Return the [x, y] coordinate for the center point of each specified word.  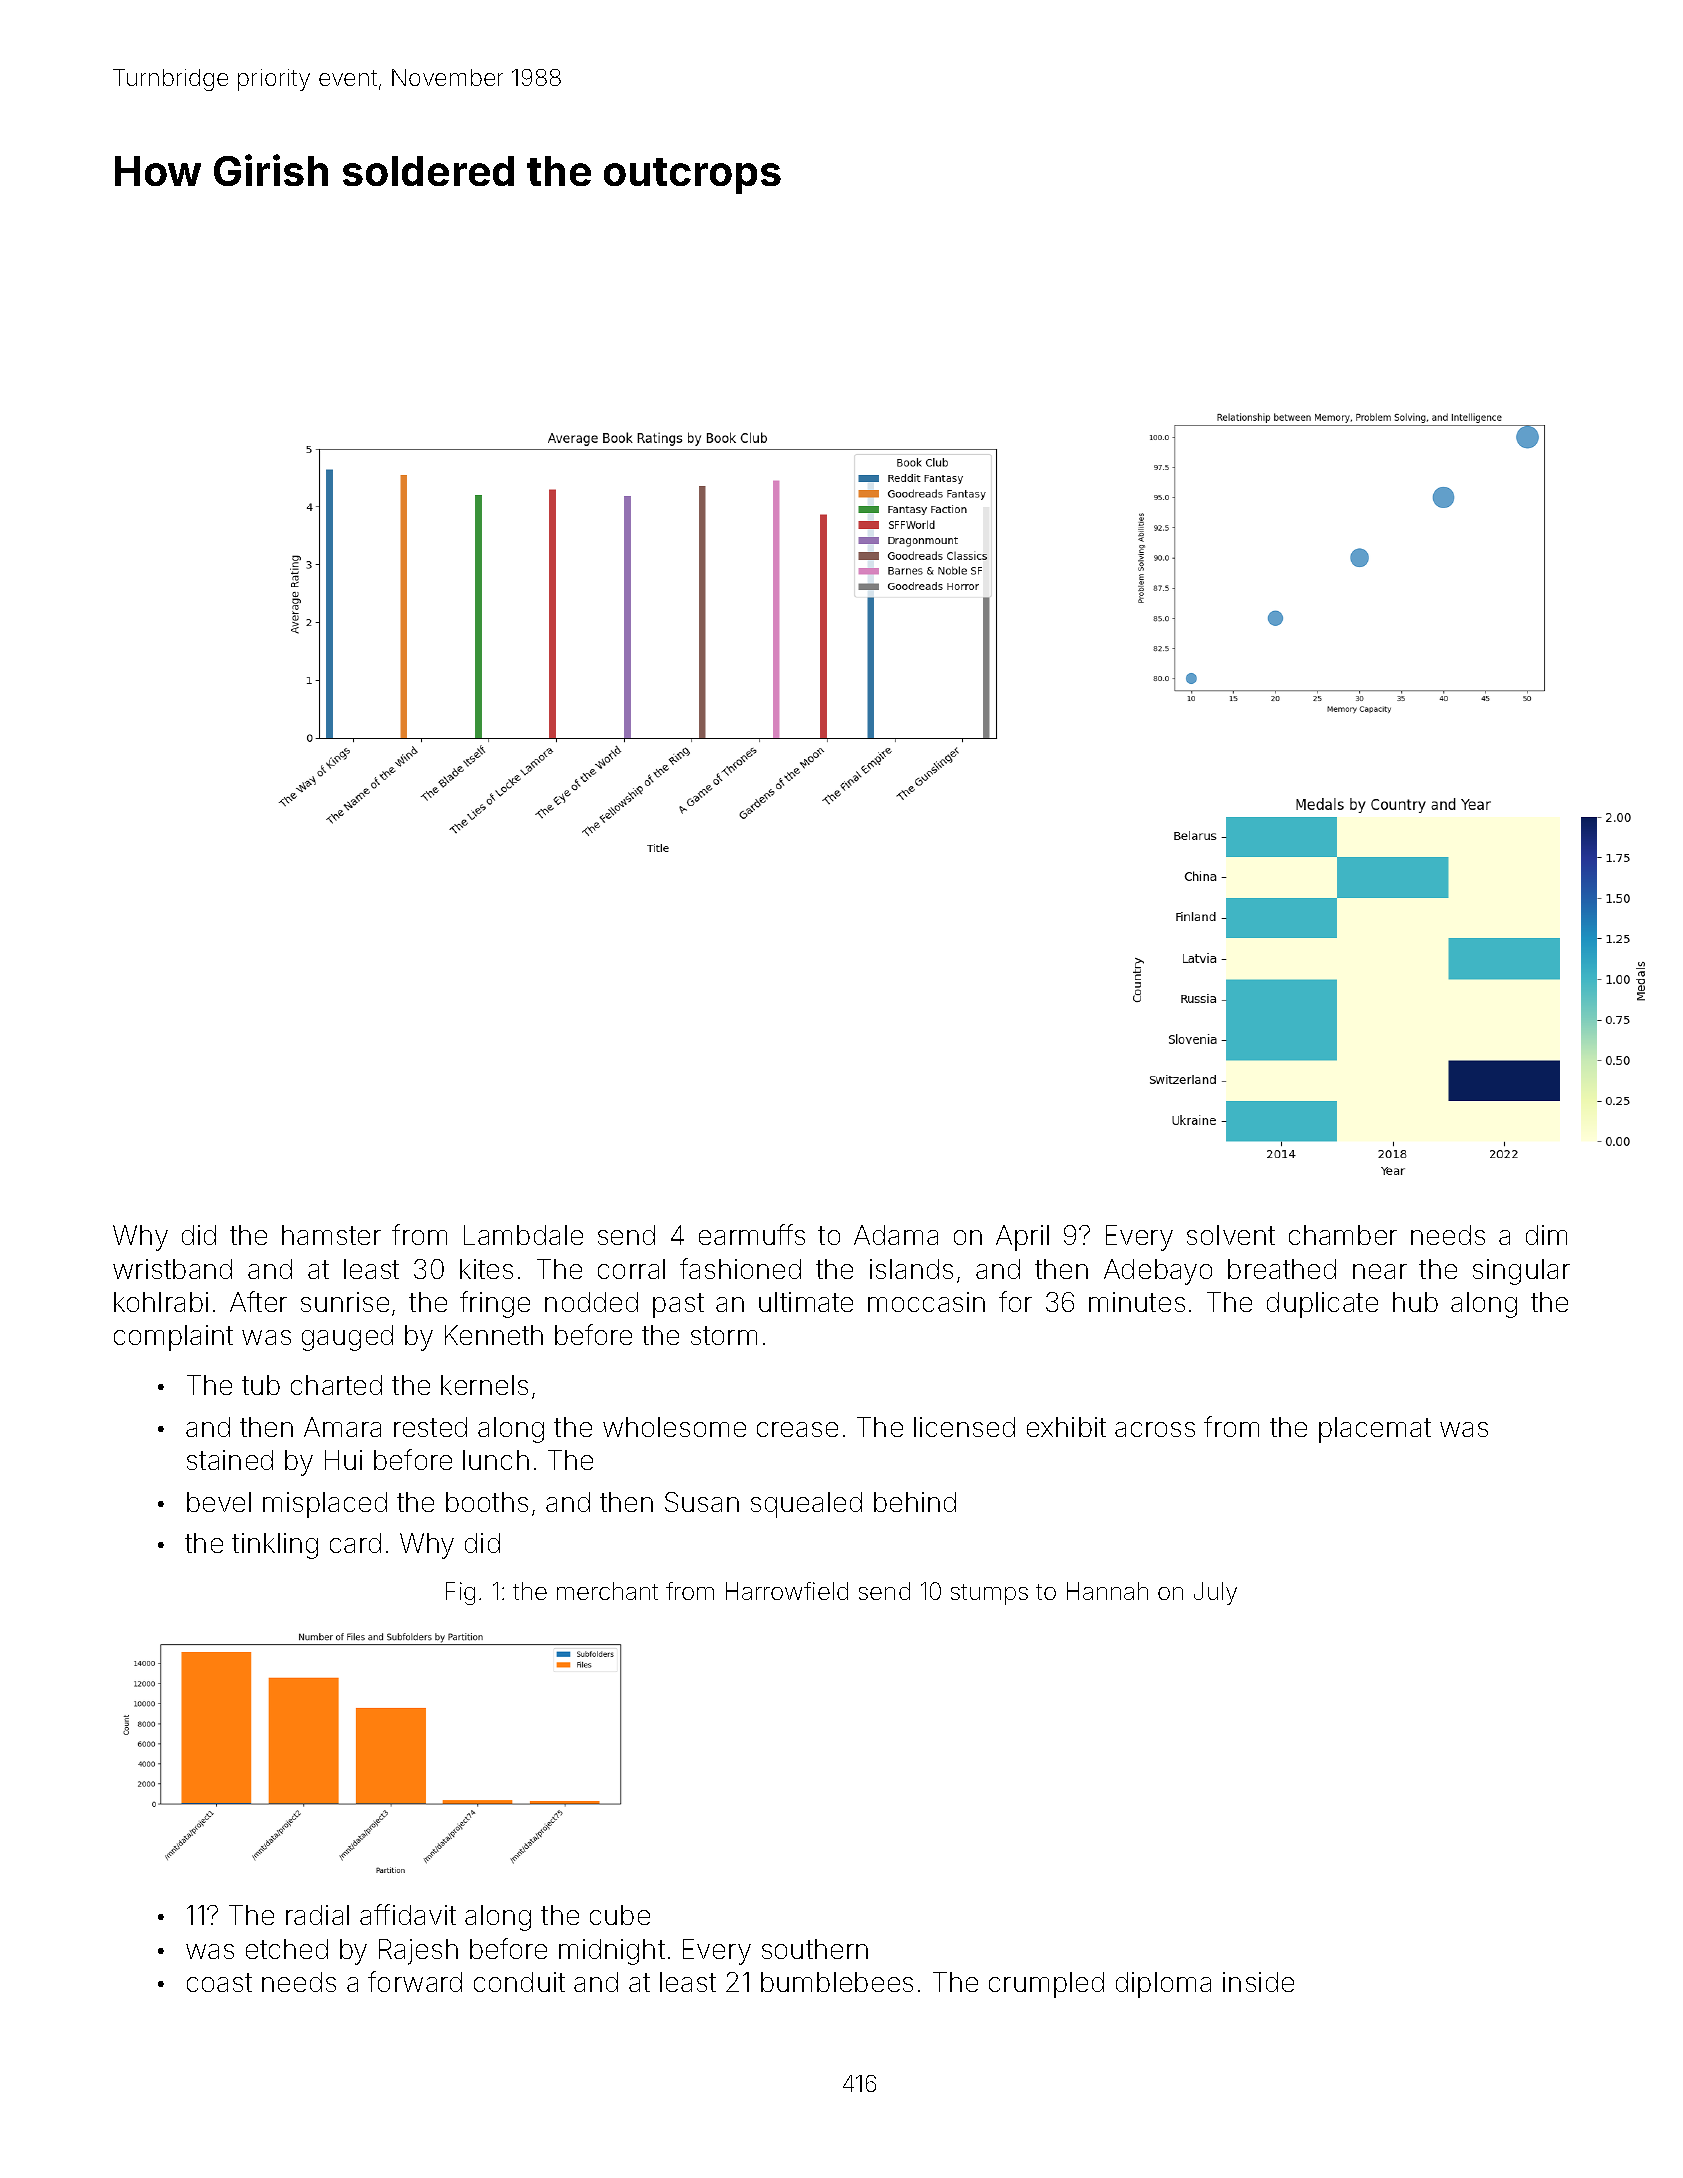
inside [1258, 1982]
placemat [1375, 1430]
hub [1415, 1302]
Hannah [1107, 1591]
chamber [1343, 1235]
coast [219, 1982]
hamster [331, 1235]
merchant [607, 1591]
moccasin [926, 1302]
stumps [989, 1594]
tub [261, 1385]
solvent [1231, 1235]
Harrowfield [787, 1591]
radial [317, 1915]
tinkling [275, 1546]
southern [815, 1949]
